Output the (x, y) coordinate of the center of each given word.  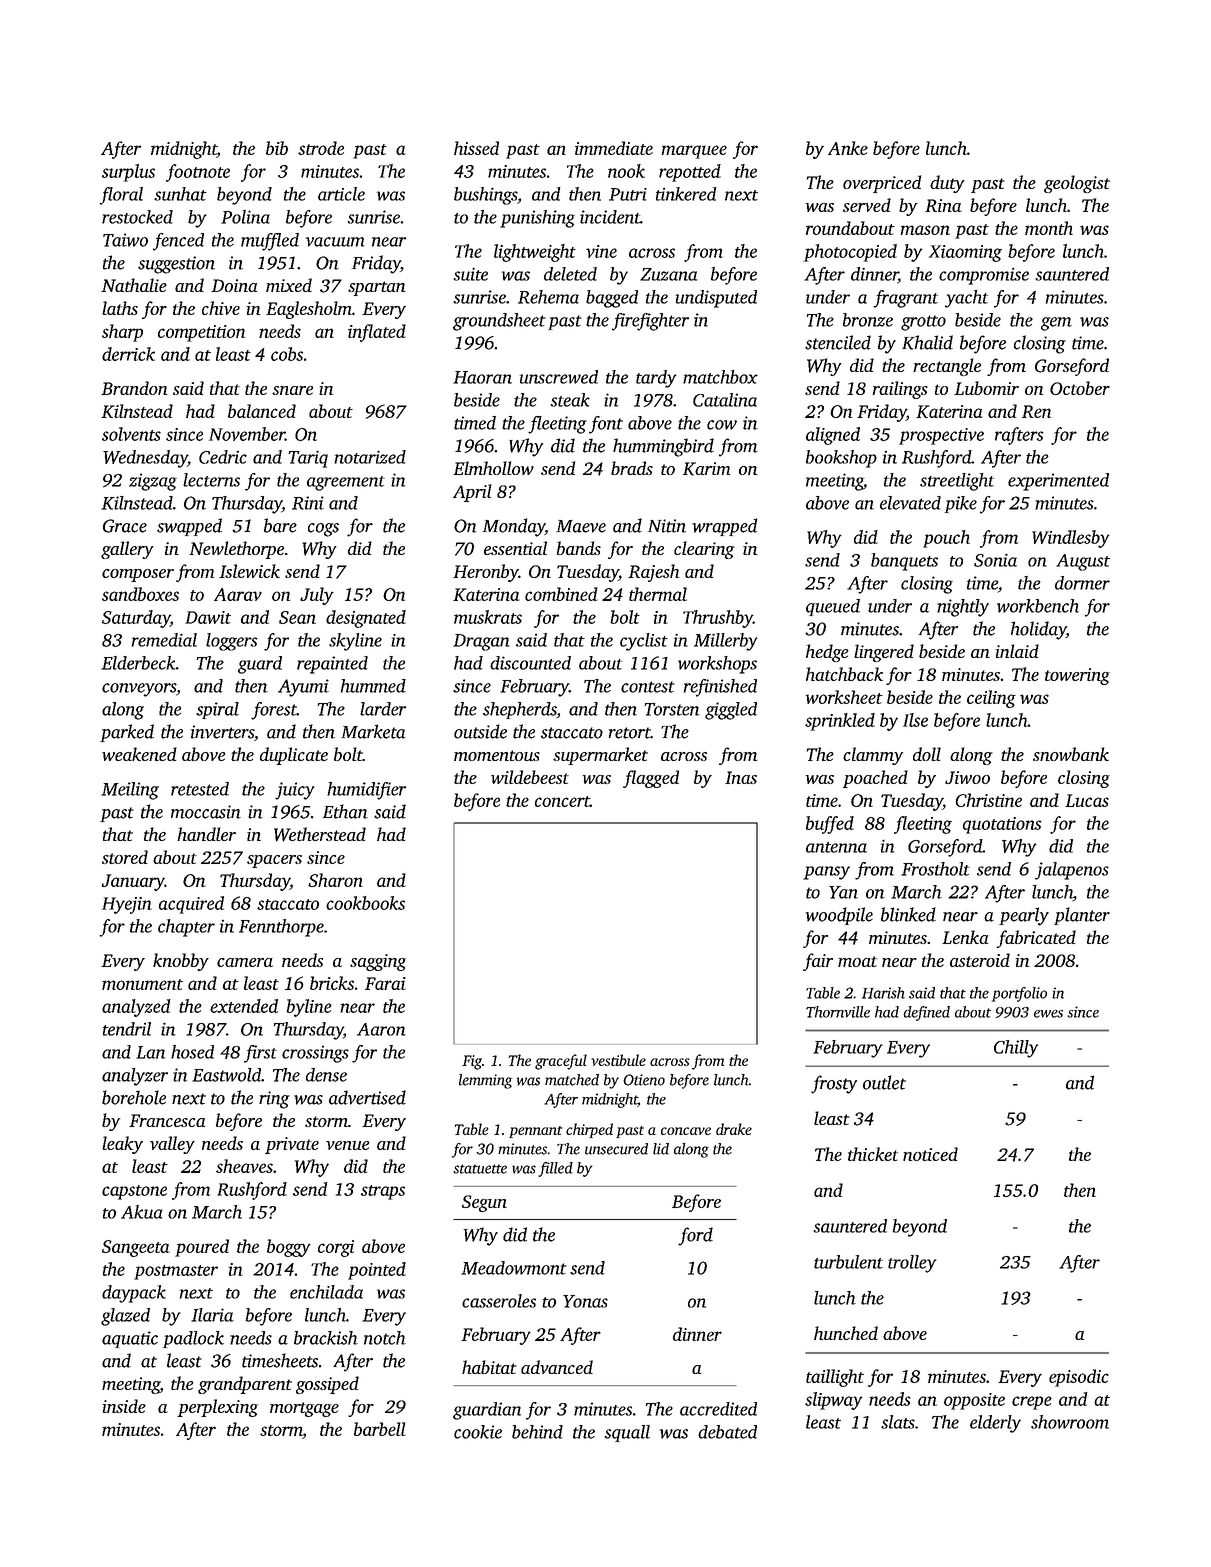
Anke (848, 148)
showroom (1070, 1422)
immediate (614, 148)
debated (727, 1432)
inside (124, 1406)
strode (321, 148)
